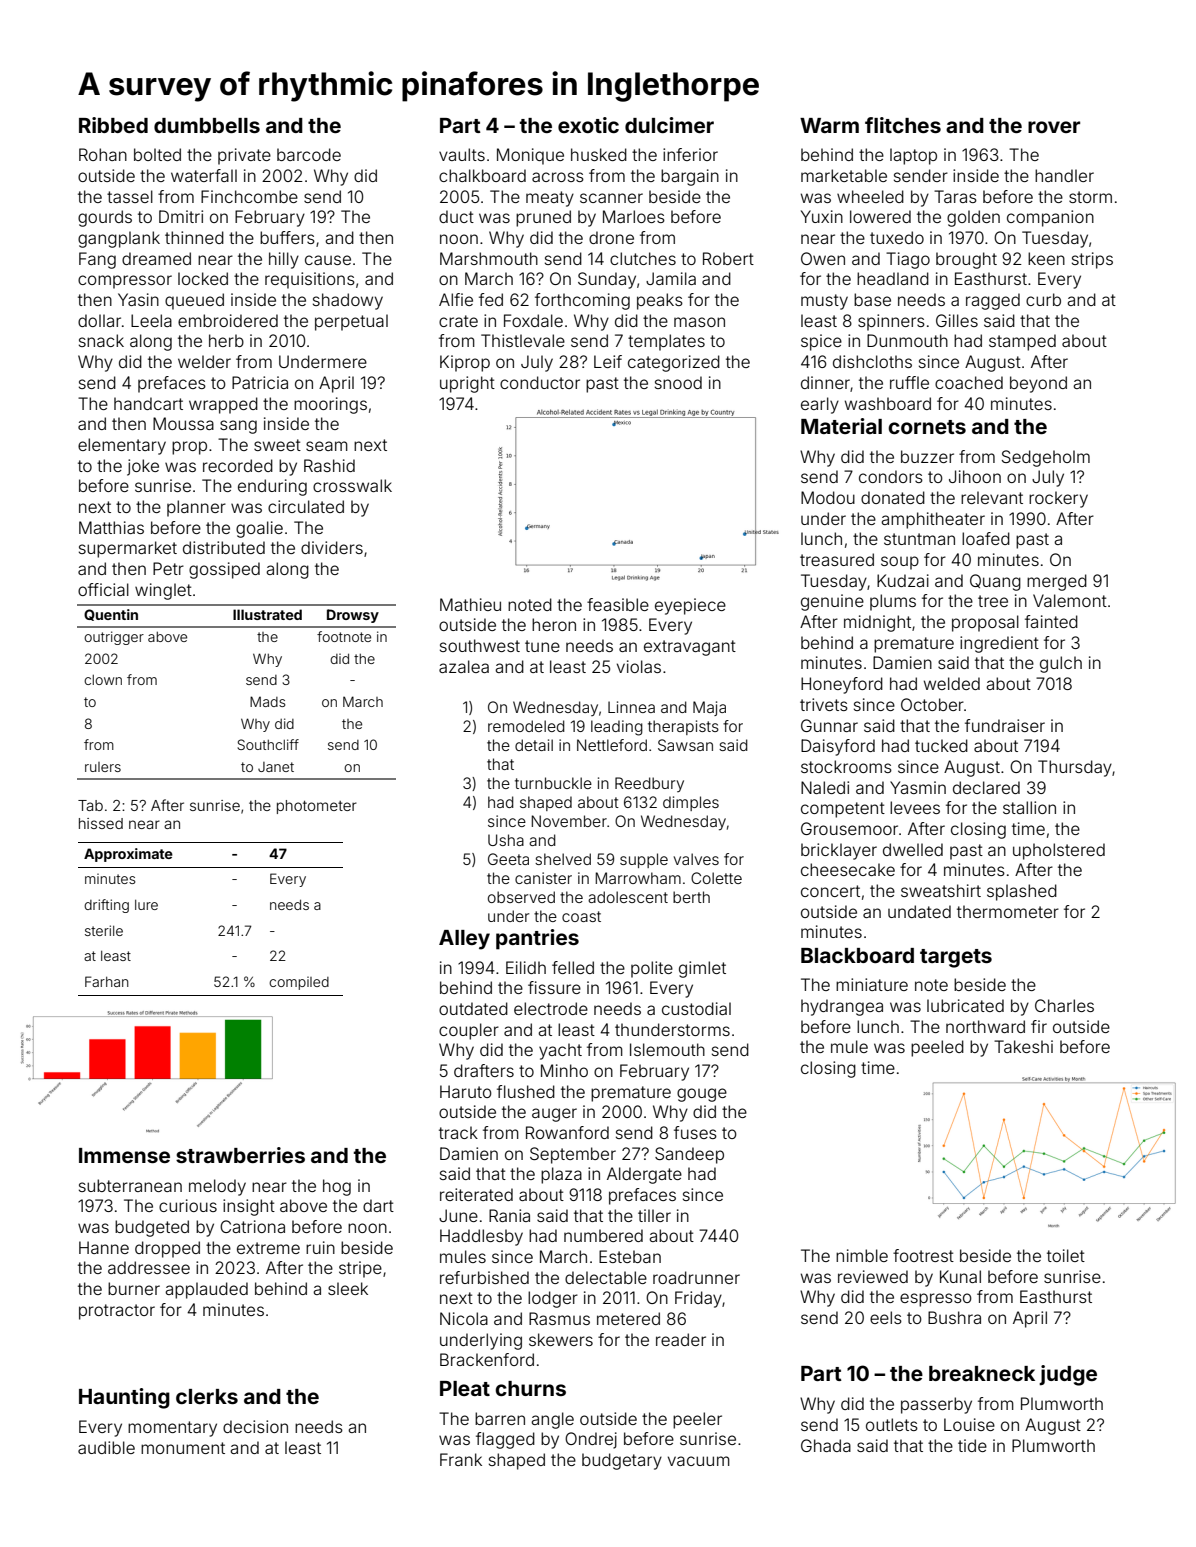 The width and height of the page is (1196, 1547). Describe the element at coordinates (669, 125) in the page. I see `dulcimer` at that location.
